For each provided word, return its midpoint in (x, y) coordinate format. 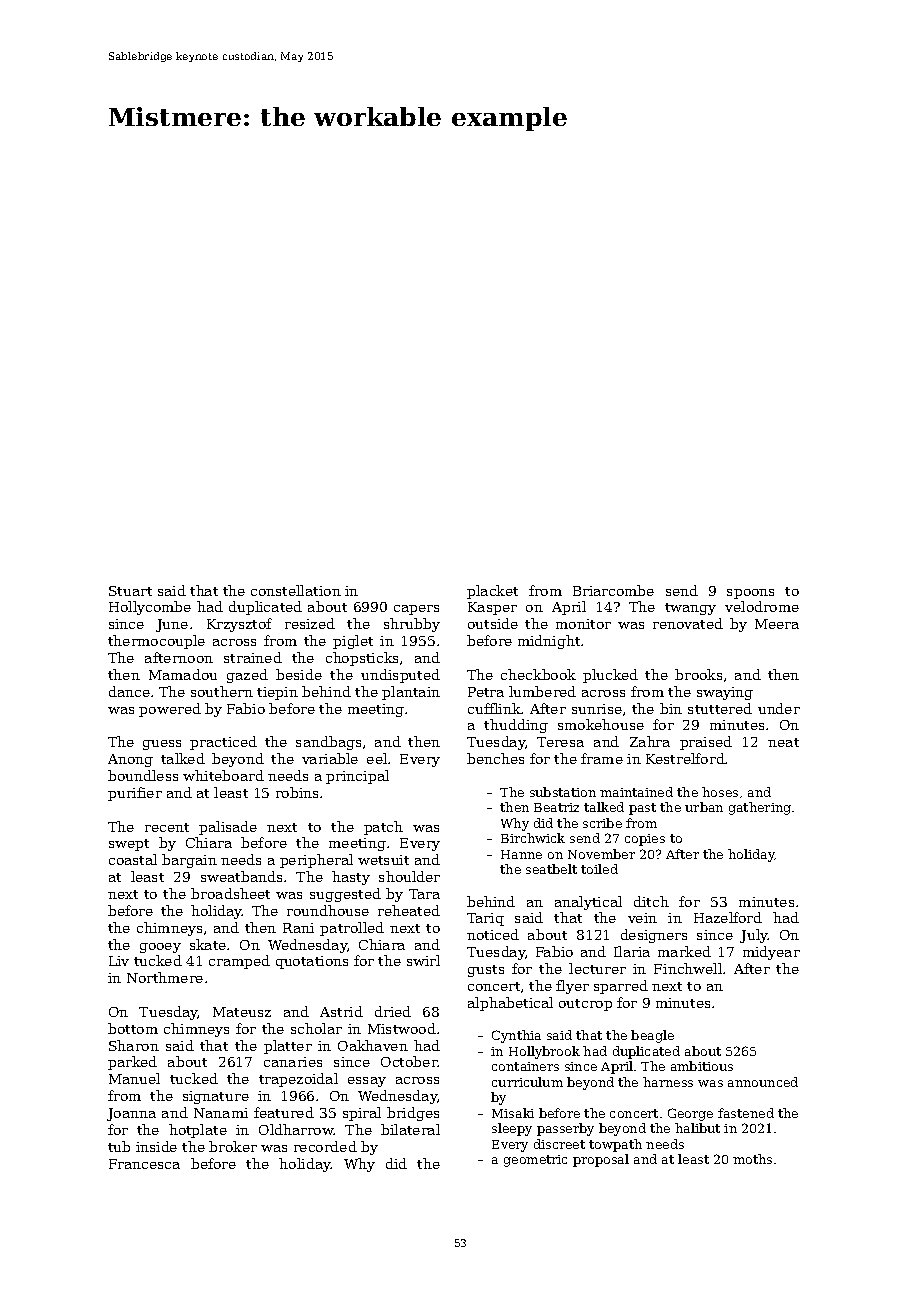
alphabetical (510, 1004)
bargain (189, 861)
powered (170, 710)
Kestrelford (685, 758)
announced (763, 1082)
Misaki (513, 1113)
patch (383, 828)
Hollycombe (150, 608)
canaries (293, 1062)
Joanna (131, 1114)
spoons (750, 594)
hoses (720, 792)
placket (492, 592)
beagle (652, 1036)
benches (495, 758)
